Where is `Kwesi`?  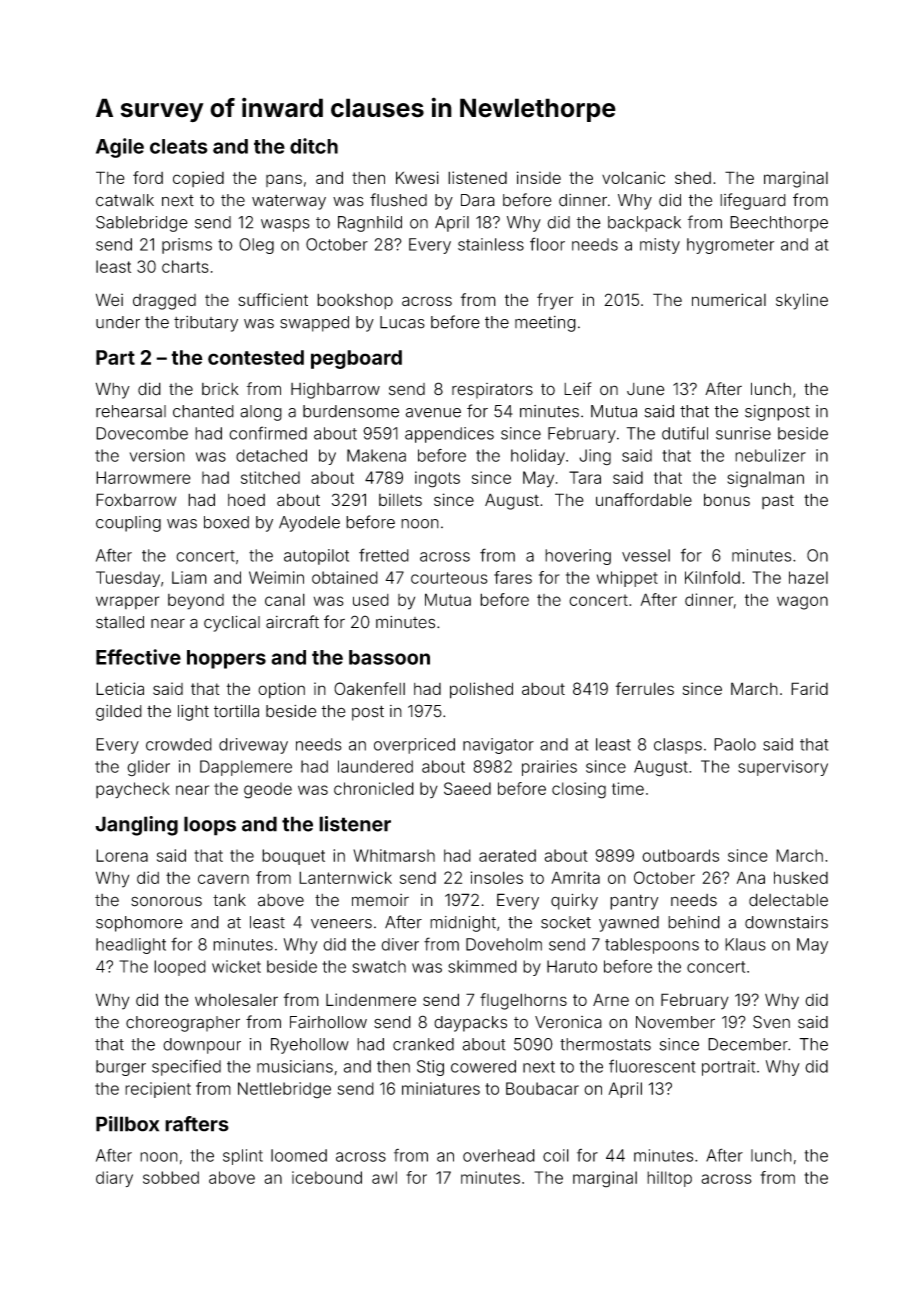
Kwesi is located at coordinates (417, 177).
